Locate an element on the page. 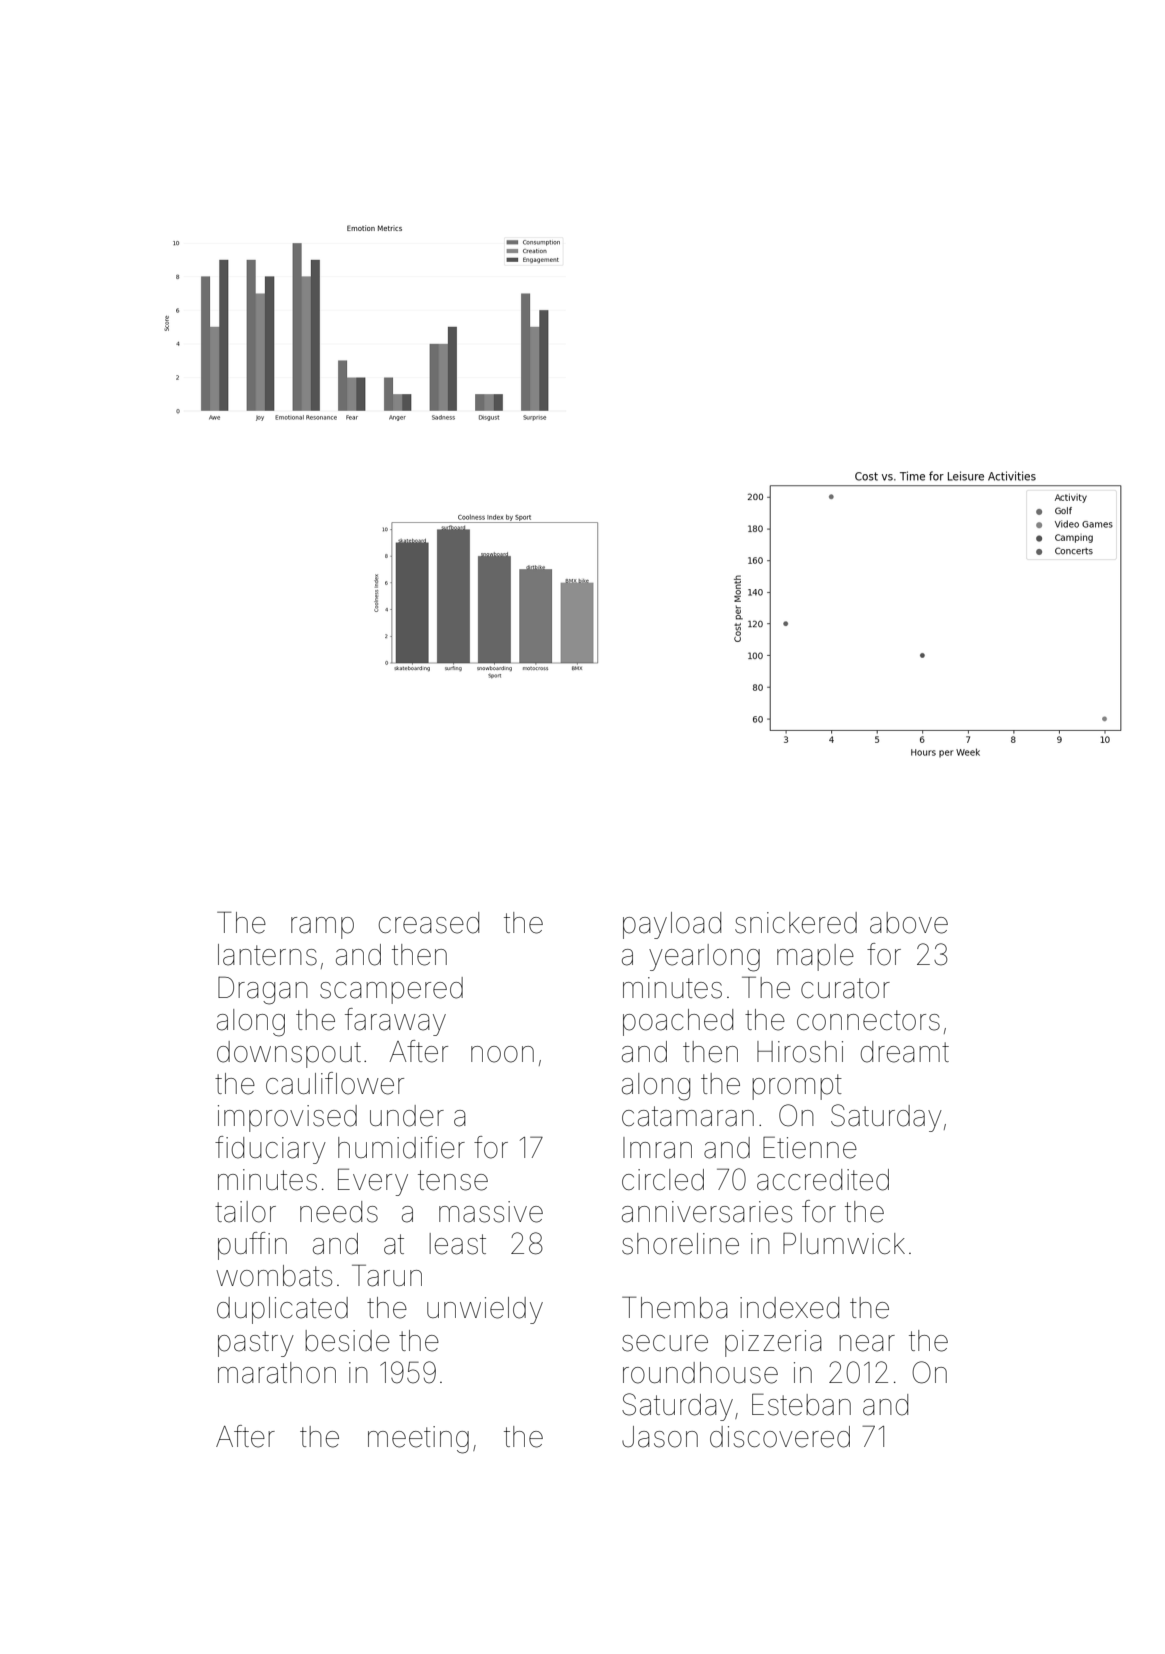 The height and width of the page is (1654, 1165). needs is located at coordinates (339, 1212).
